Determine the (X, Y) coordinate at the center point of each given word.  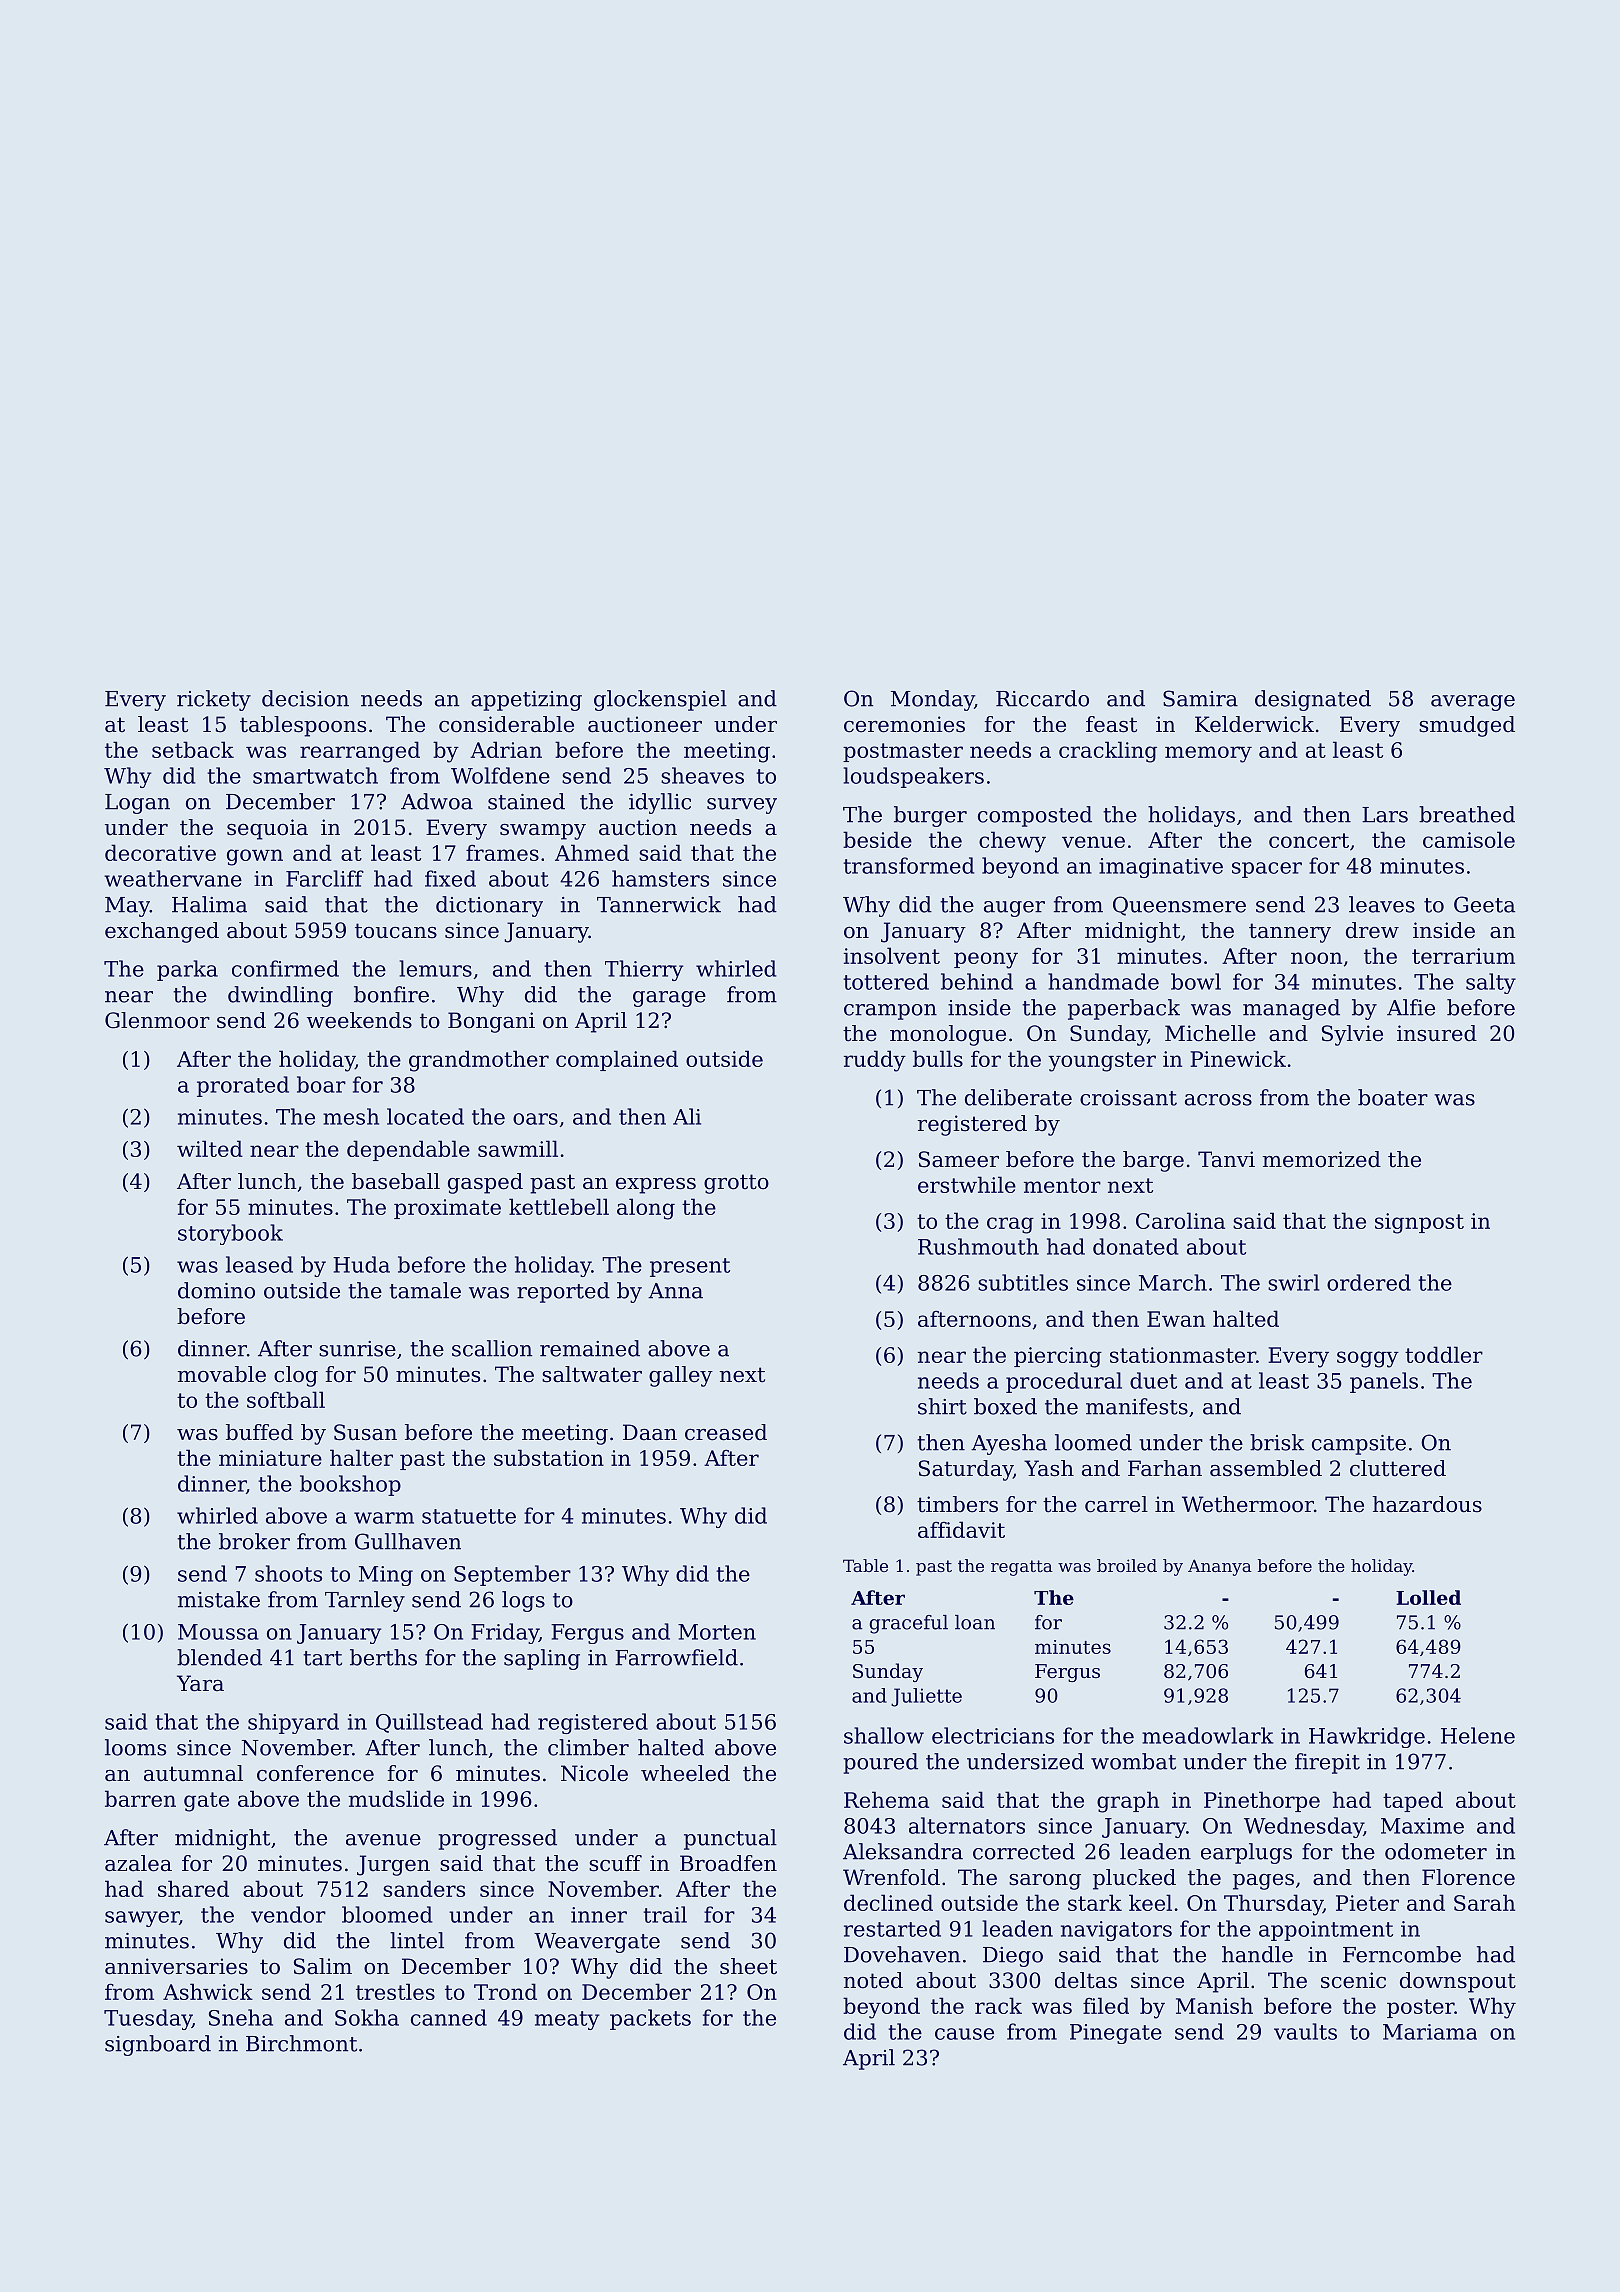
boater (1393, 1097)
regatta (1022, 1568)
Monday (932, 700)
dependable (408, 1150)
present (690, 1267)
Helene (1478, 1735)
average (1473, 703)
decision (305, 698)
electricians (993, 1735)
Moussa (218, 1632)
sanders (424, 1888)
